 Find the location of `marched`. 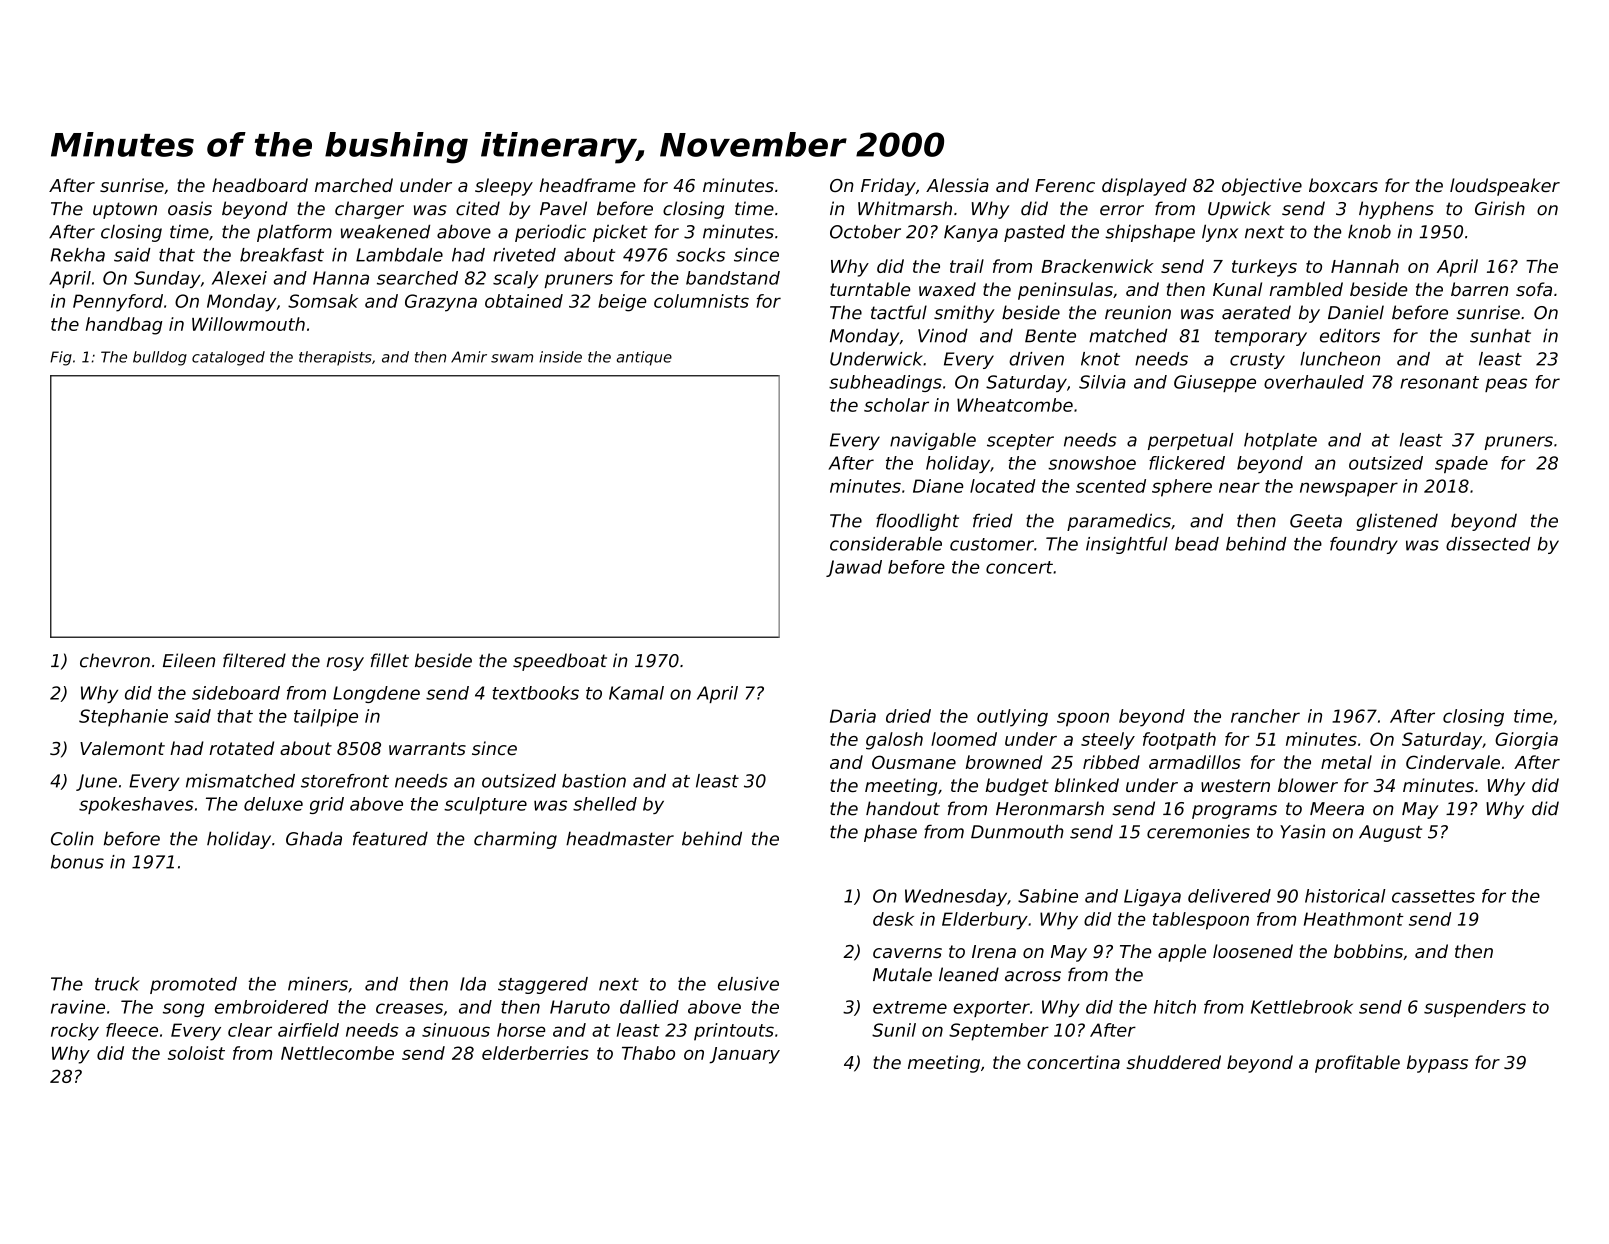

marched is located at coordinates (354, 185).
